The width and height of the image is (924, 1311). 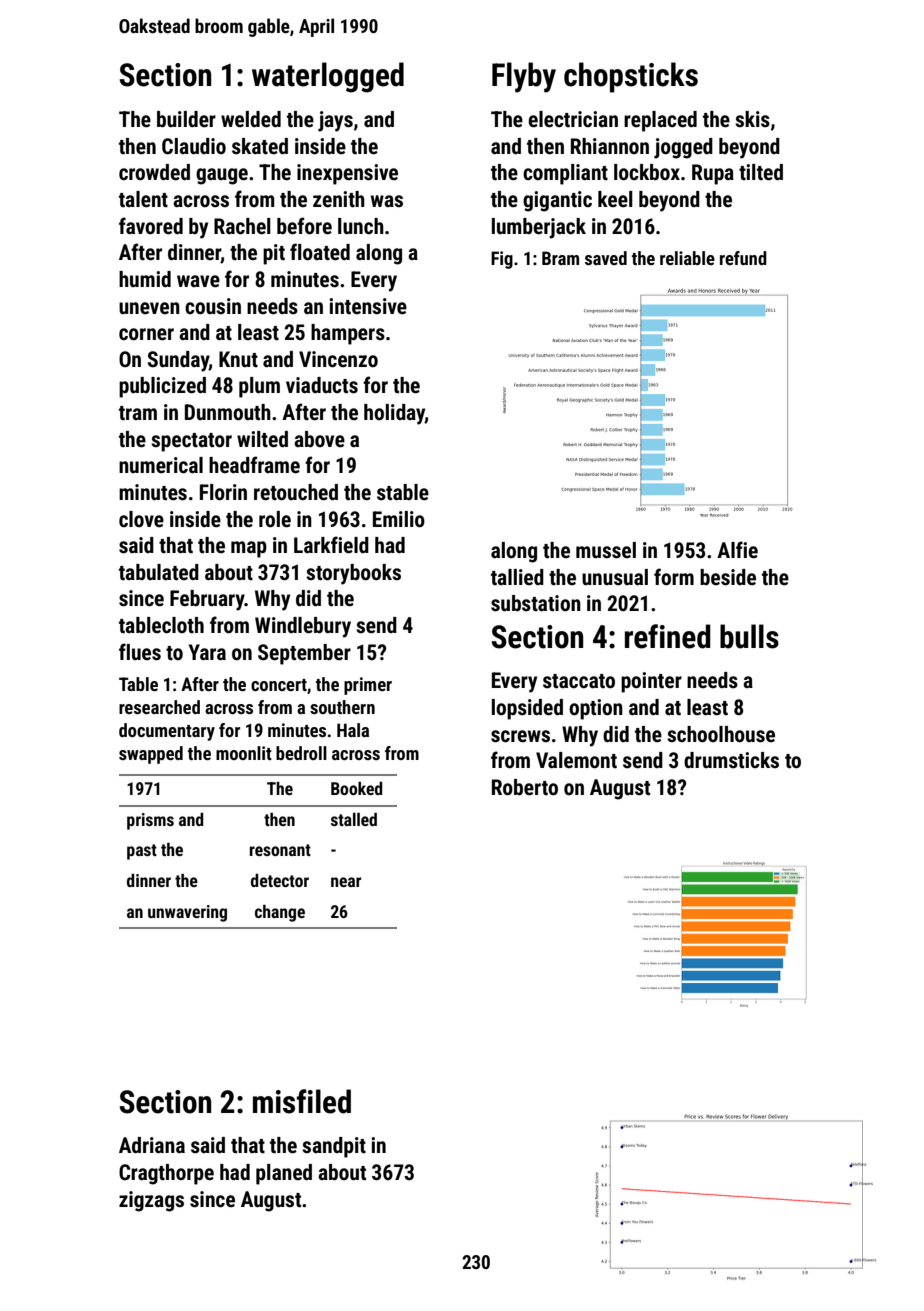 I want to click on researched, so click(x=159, y=707).
